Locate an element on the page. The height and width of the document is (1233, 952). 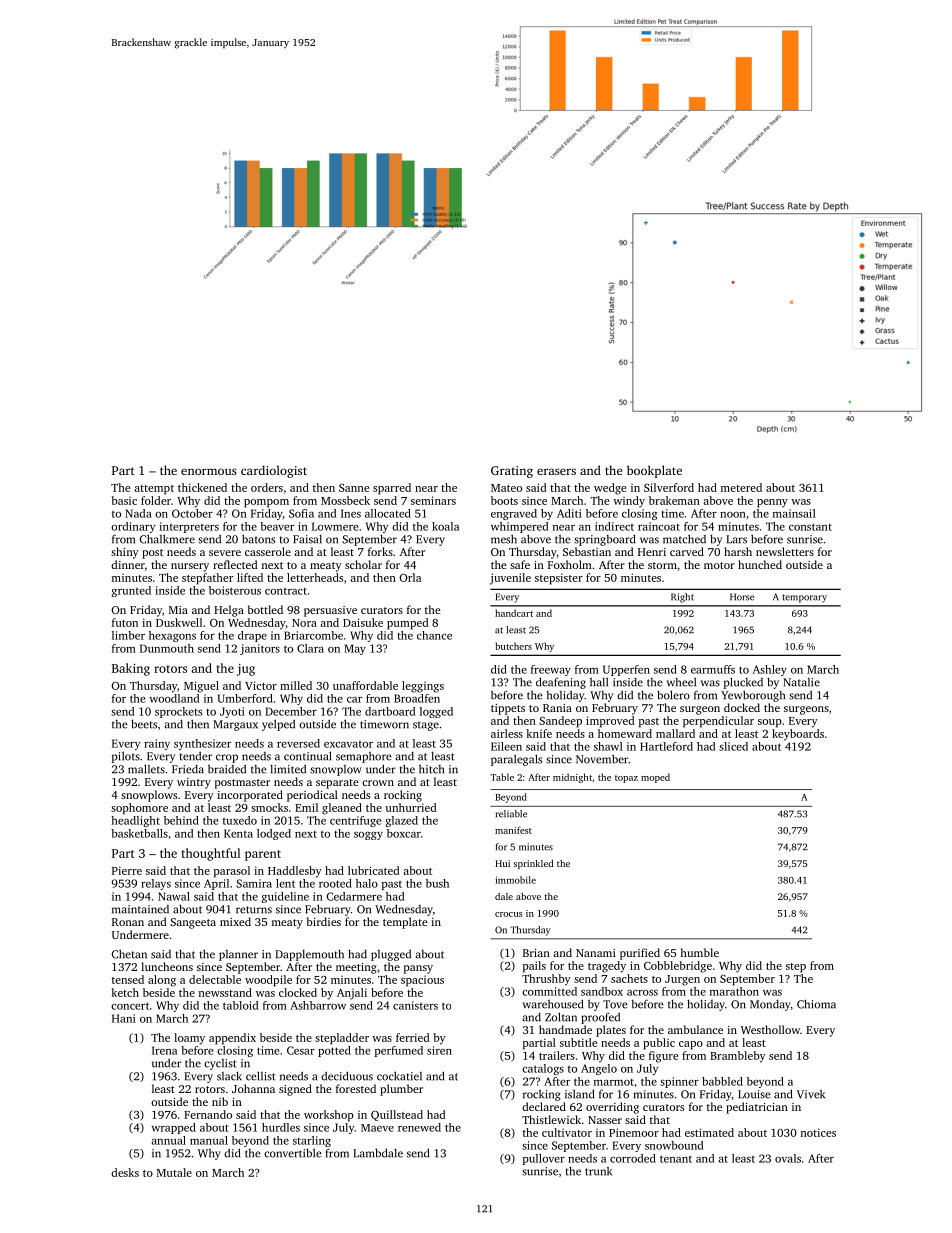
newsletters is located at coordinates (785, 551).
